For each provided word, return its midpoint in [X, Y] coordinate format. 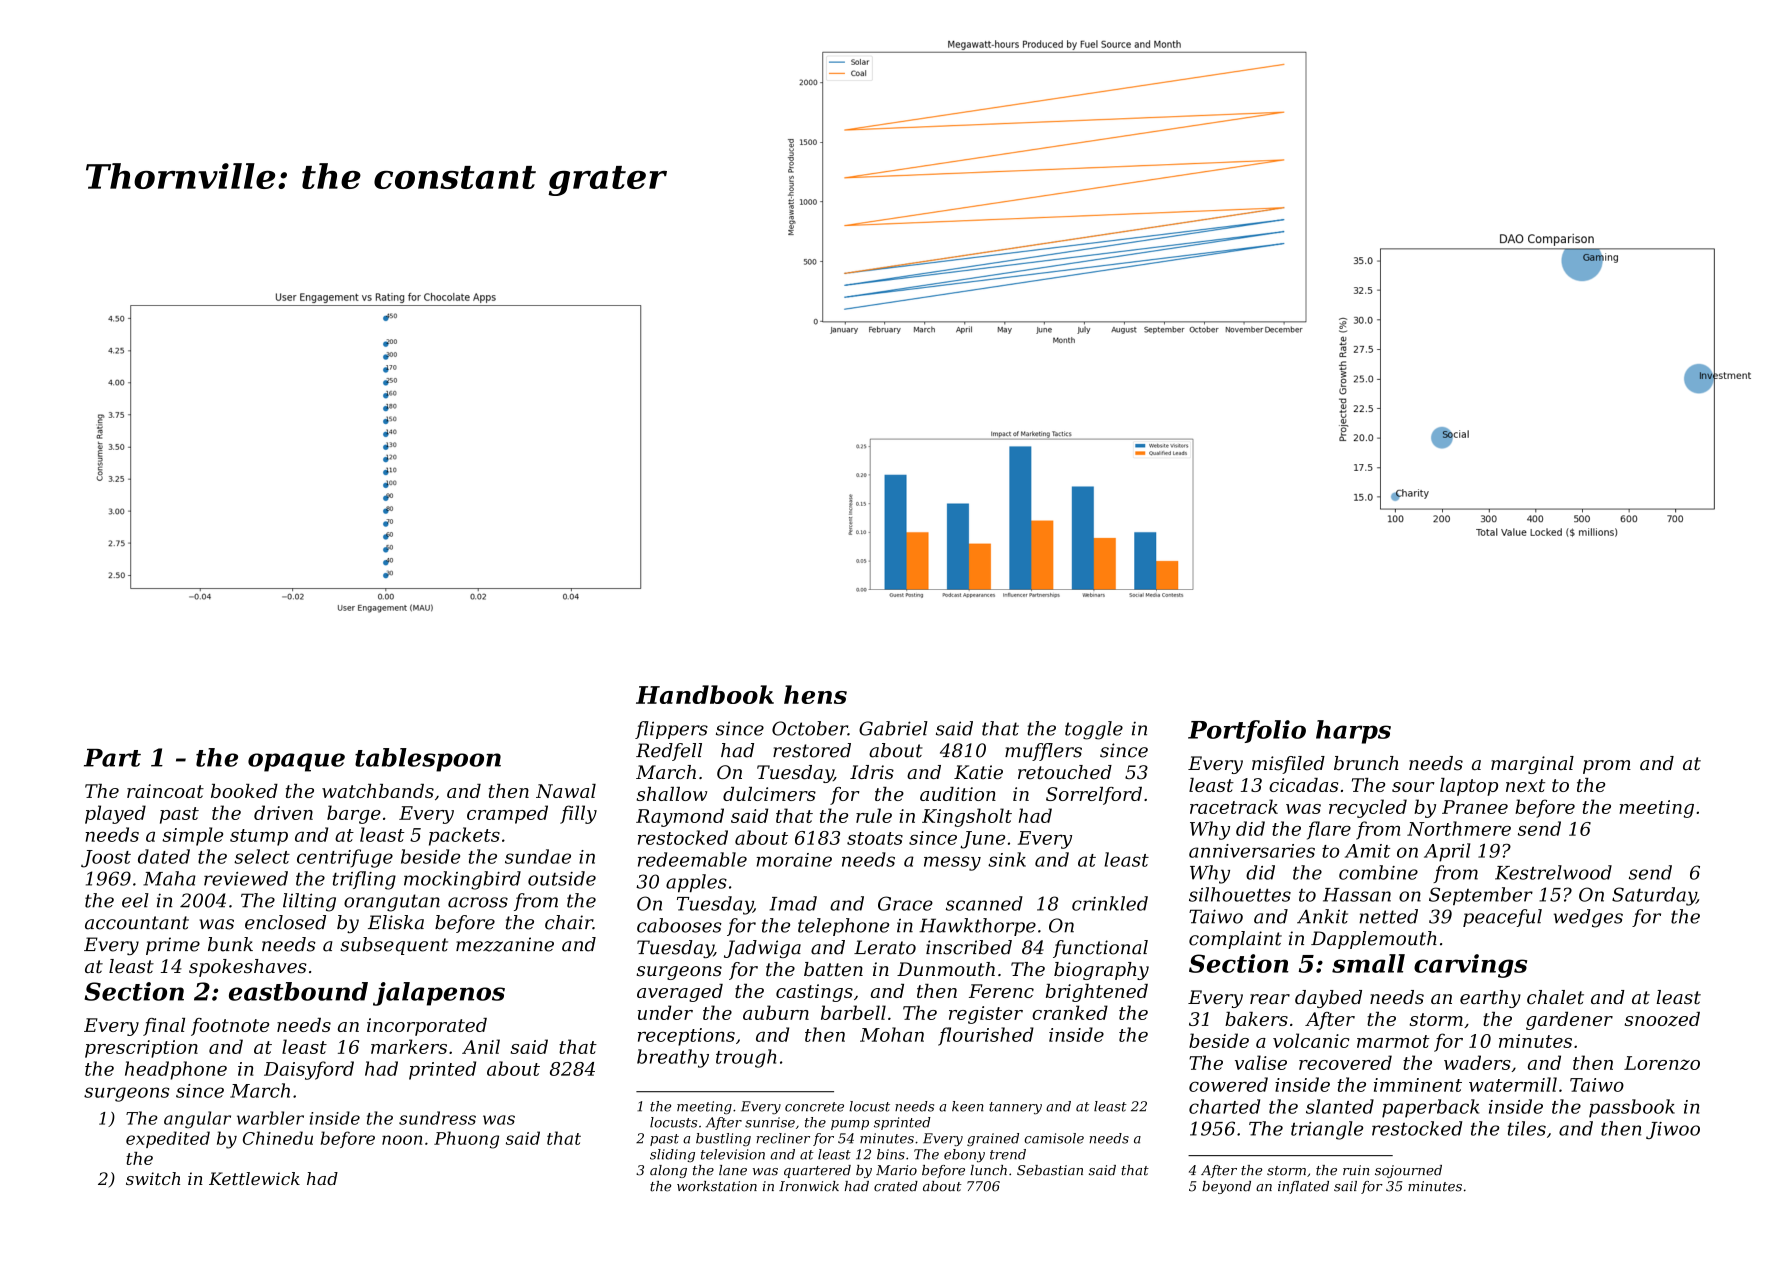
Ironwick [809, 1186]
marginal [1532, 765]
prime [173, 946]
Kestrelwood [1553, 872]
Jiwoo [1673, 1130]
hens [815, 694]
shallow [671, 794]
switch [153, 1178]
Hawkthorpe [977, 927]
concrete [814, 1107]
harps [1353, 732]
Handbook [705, 694]
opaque [296, 762]
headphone [176, 1070]
